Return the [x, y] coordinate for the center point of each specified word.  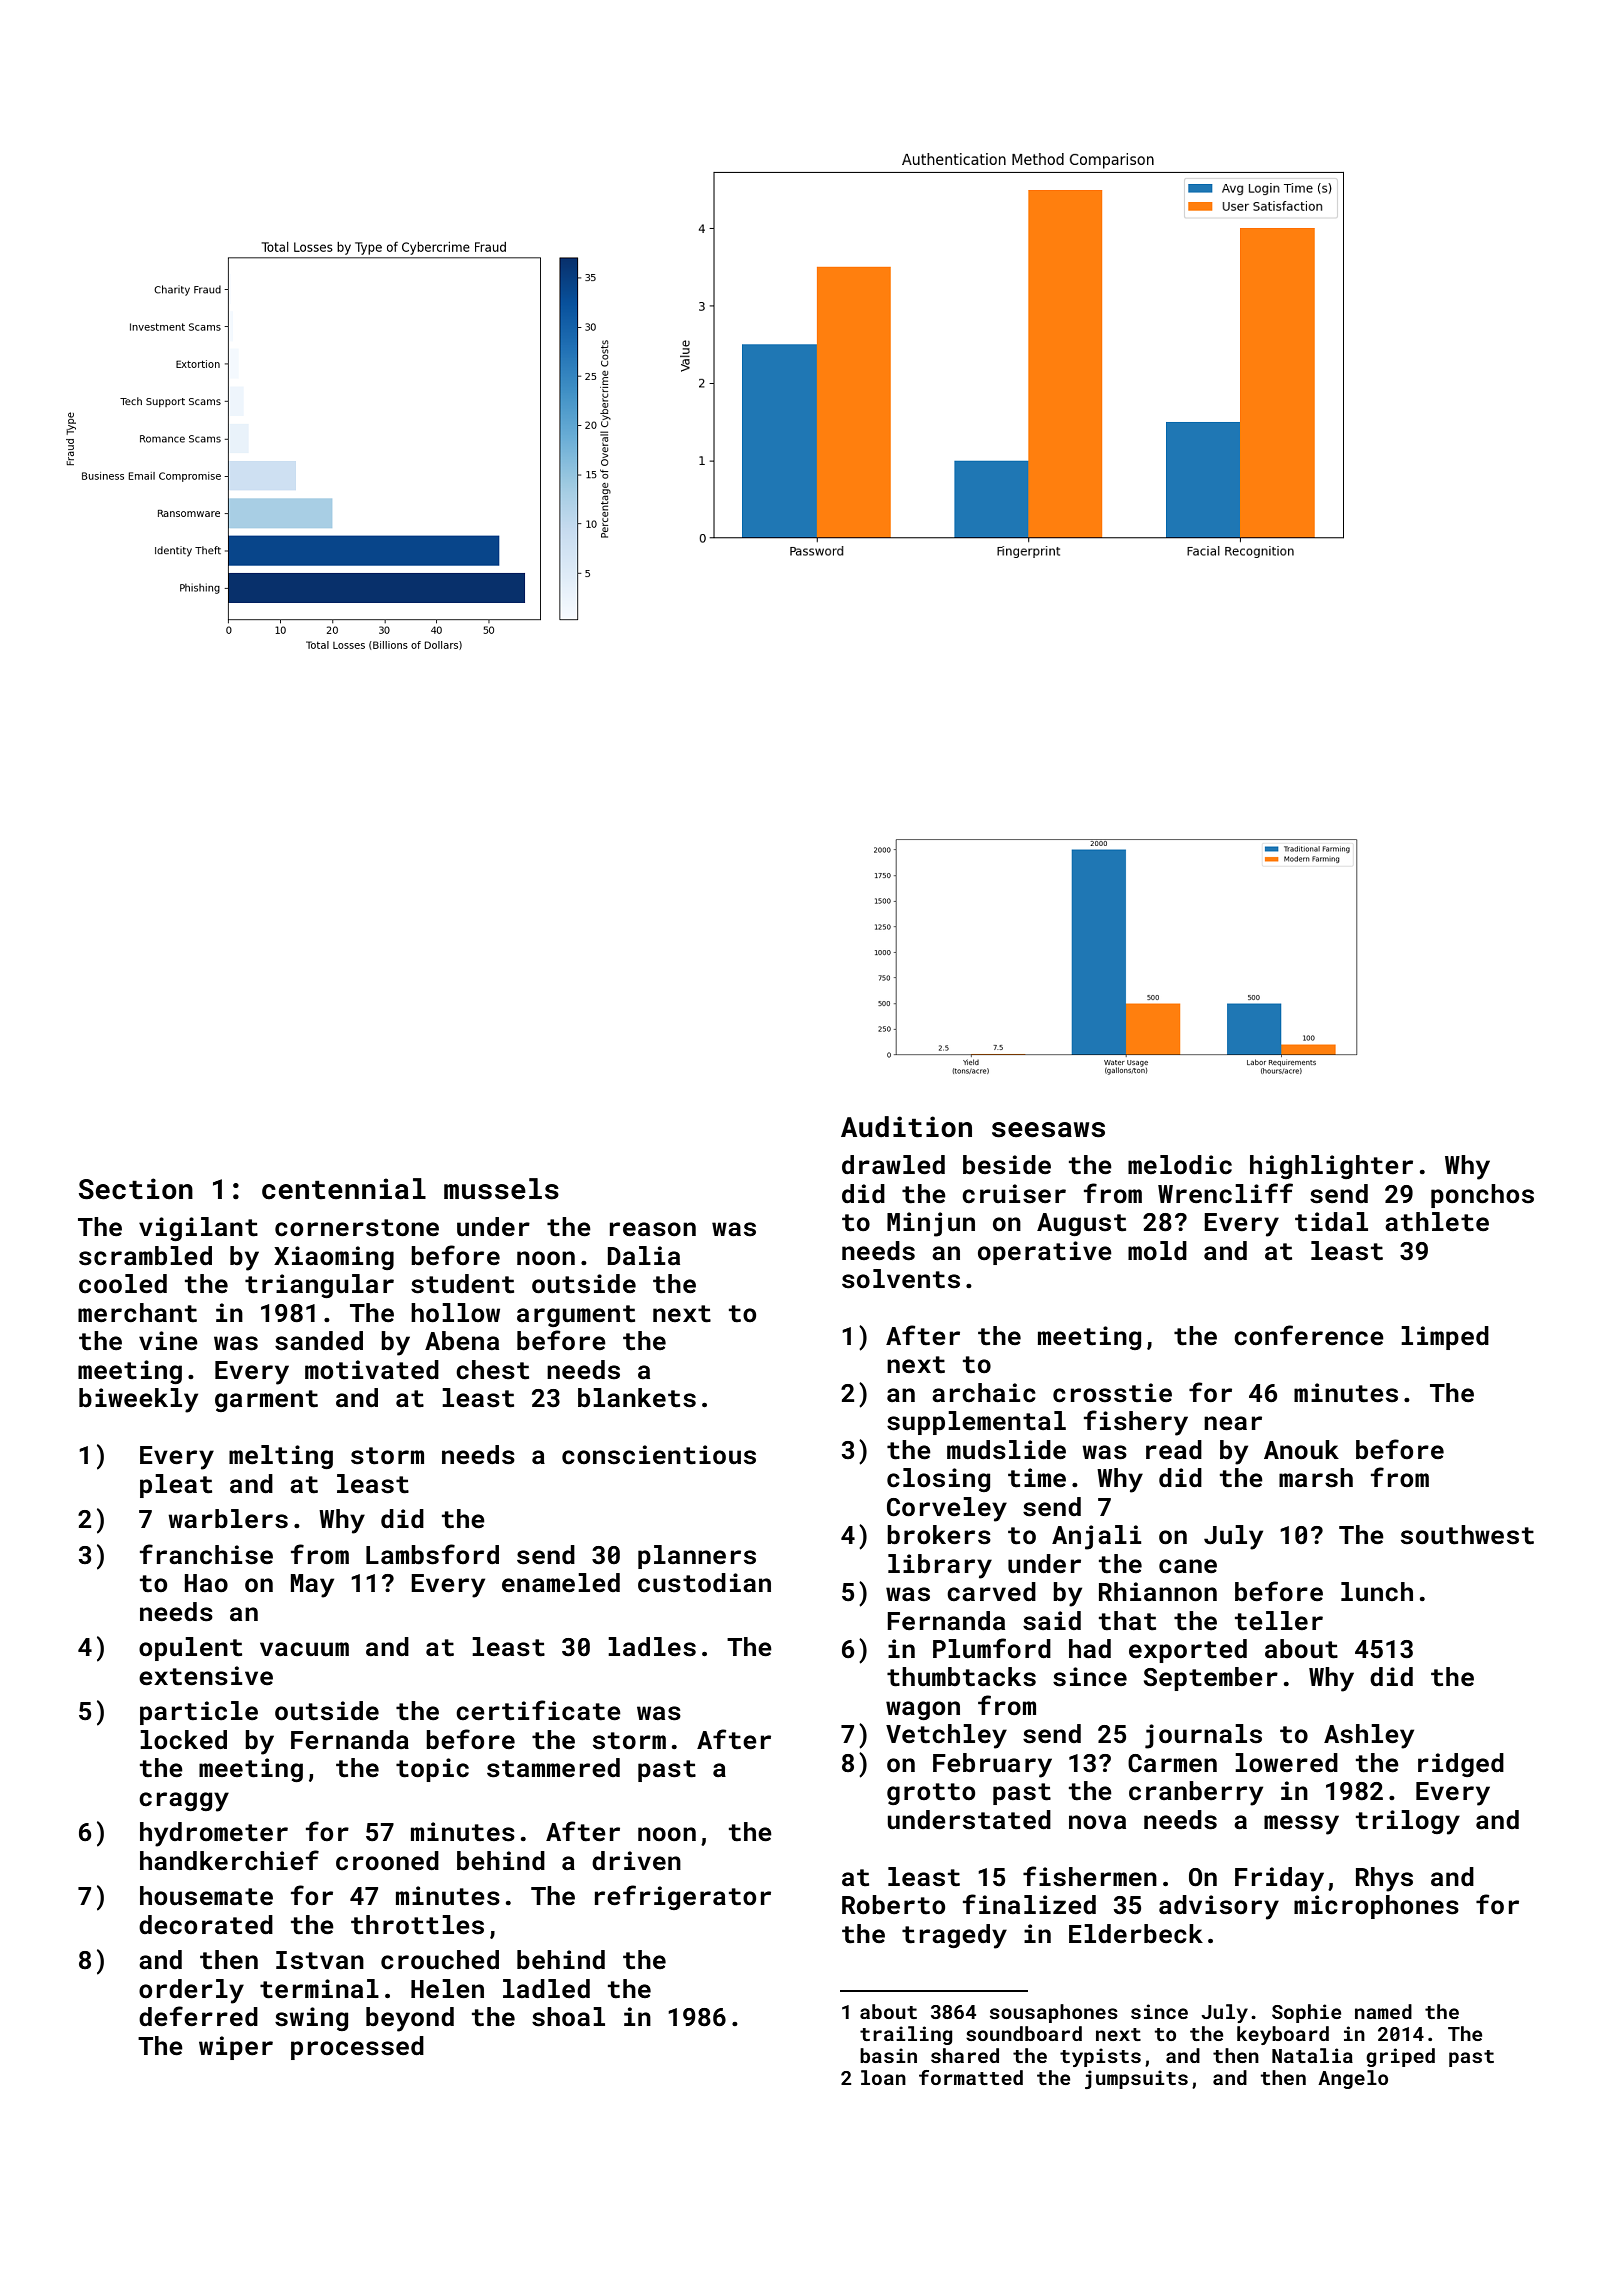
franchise [206, 1554]
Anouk [1301, 1450]
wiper [236, 2048]
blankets [637, 1398]
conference [1309, 1335]
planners [697, 1557]
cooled [123, 1284]
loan [883, 2077]
